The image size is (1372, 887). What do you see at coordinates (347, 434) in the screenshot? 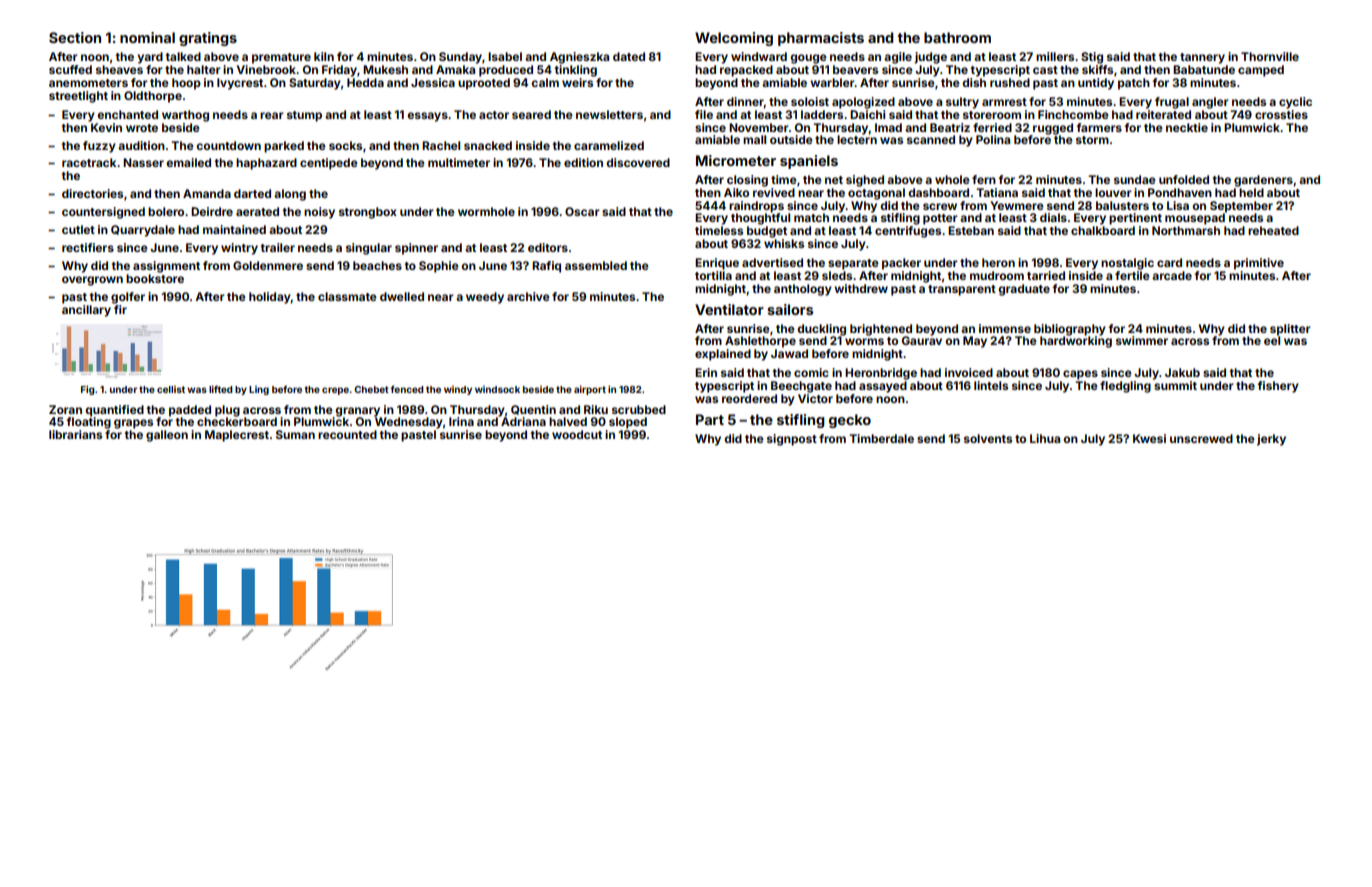
I see `recounted` at bounding box center [347, 434].
